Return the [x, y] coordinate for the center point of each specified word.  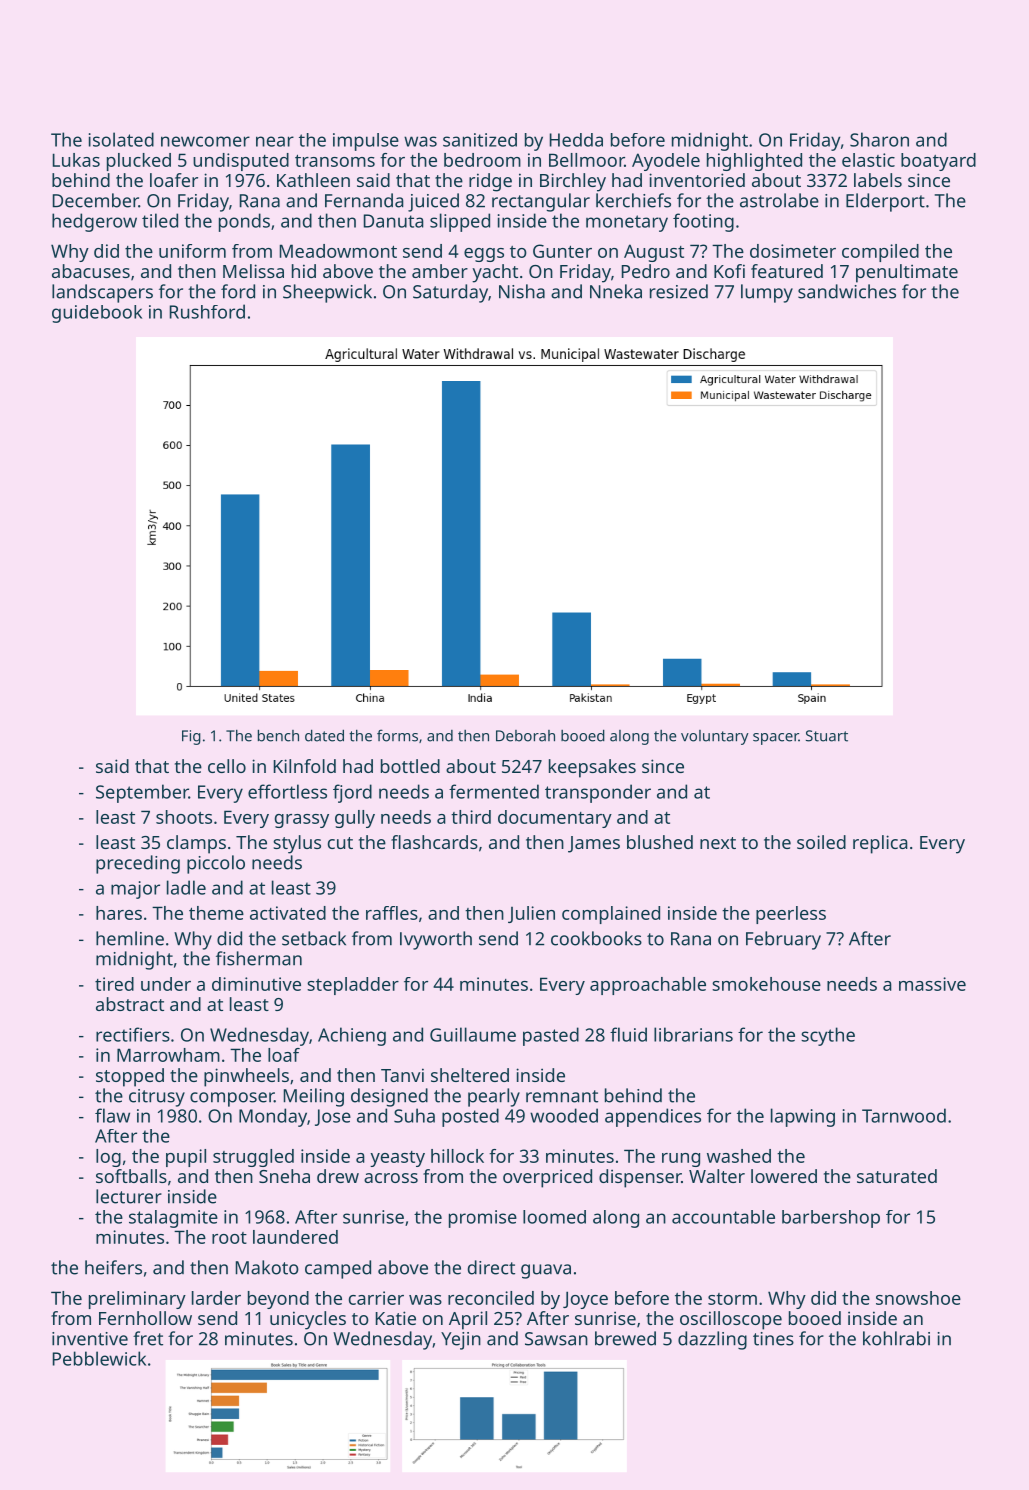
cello [227, 766]
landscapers [102, 293]
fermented [494, 791]
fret [148, 1338]
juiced [433, 202]
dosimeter [793, 251]
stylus [297, 844]
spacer [776, 739]
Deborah [525, 736]
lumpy [767, 293]
